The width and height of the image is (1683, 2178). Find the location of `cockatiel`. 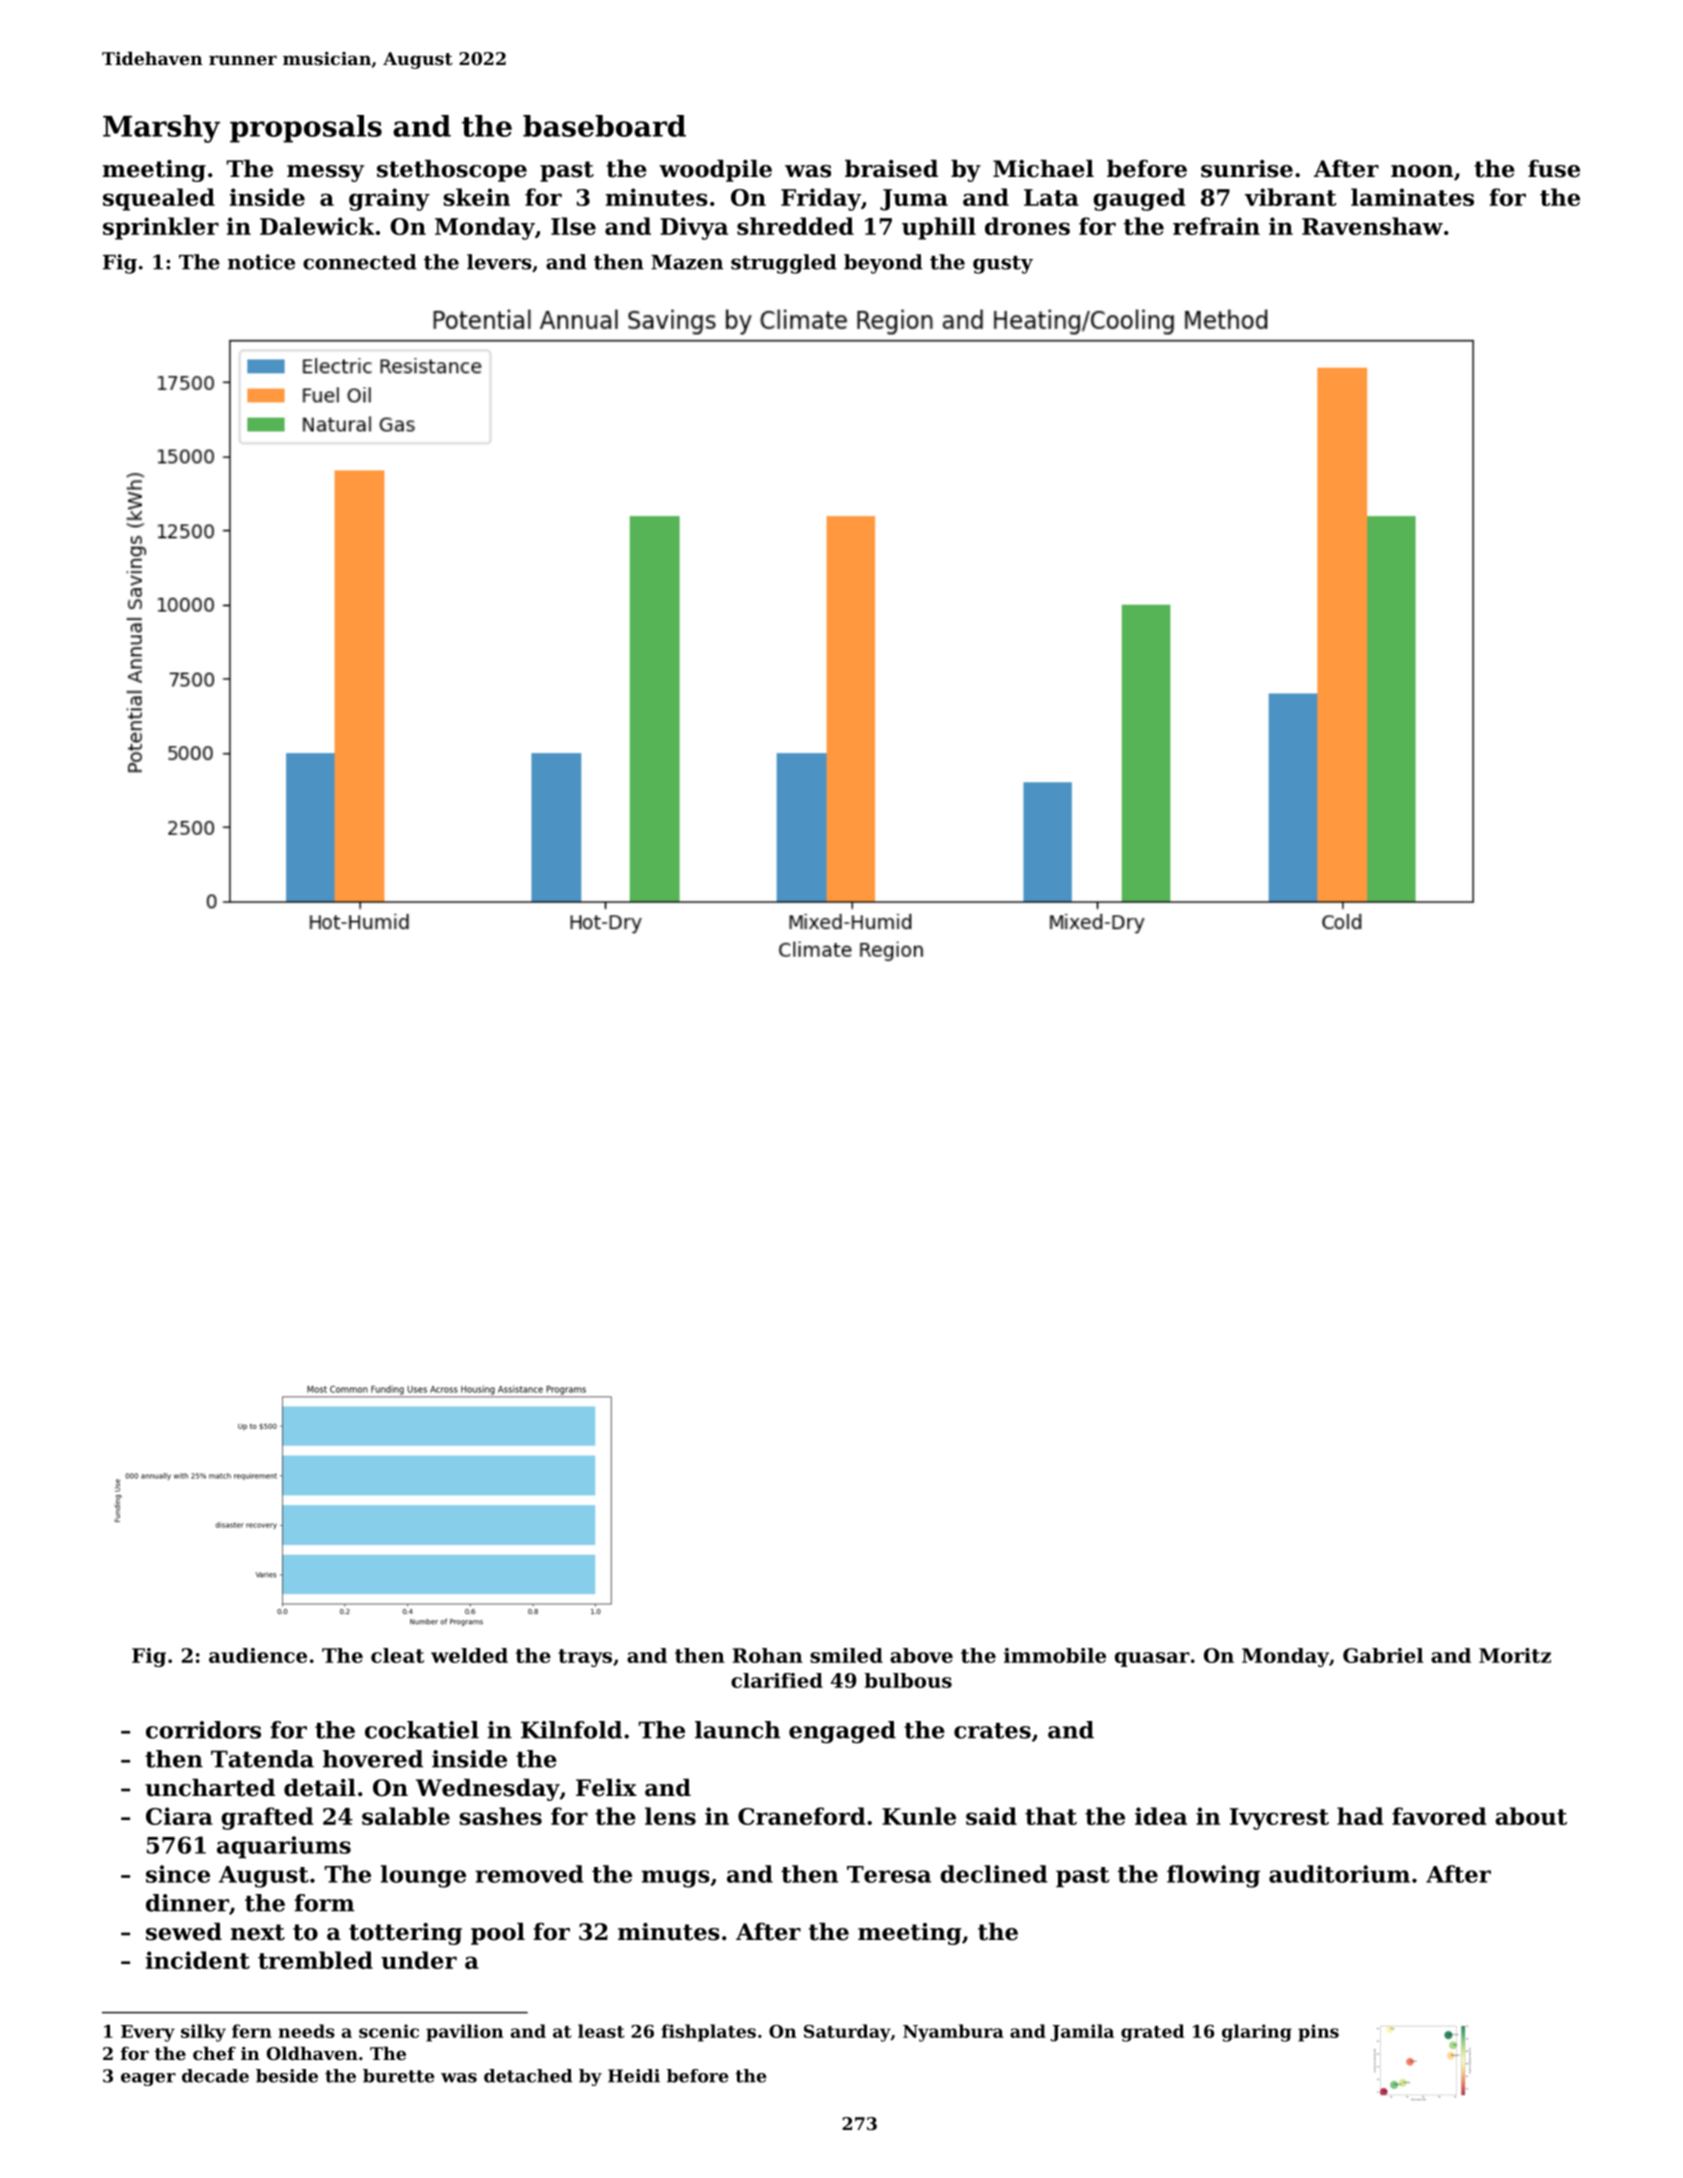

cockatiel is located at coordinates (422, 1730).
